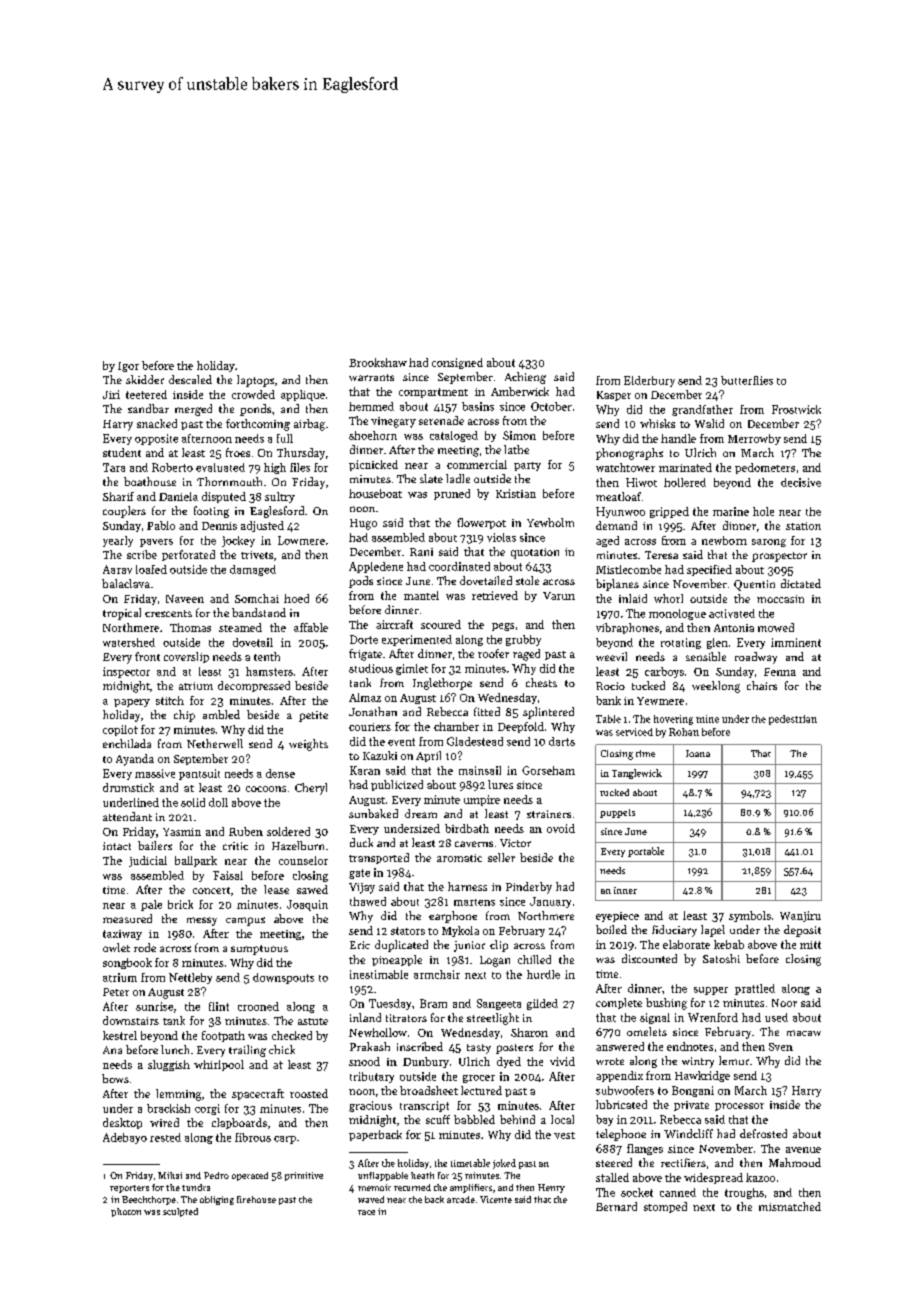  I want to click on wired, so click(164, 1122).
